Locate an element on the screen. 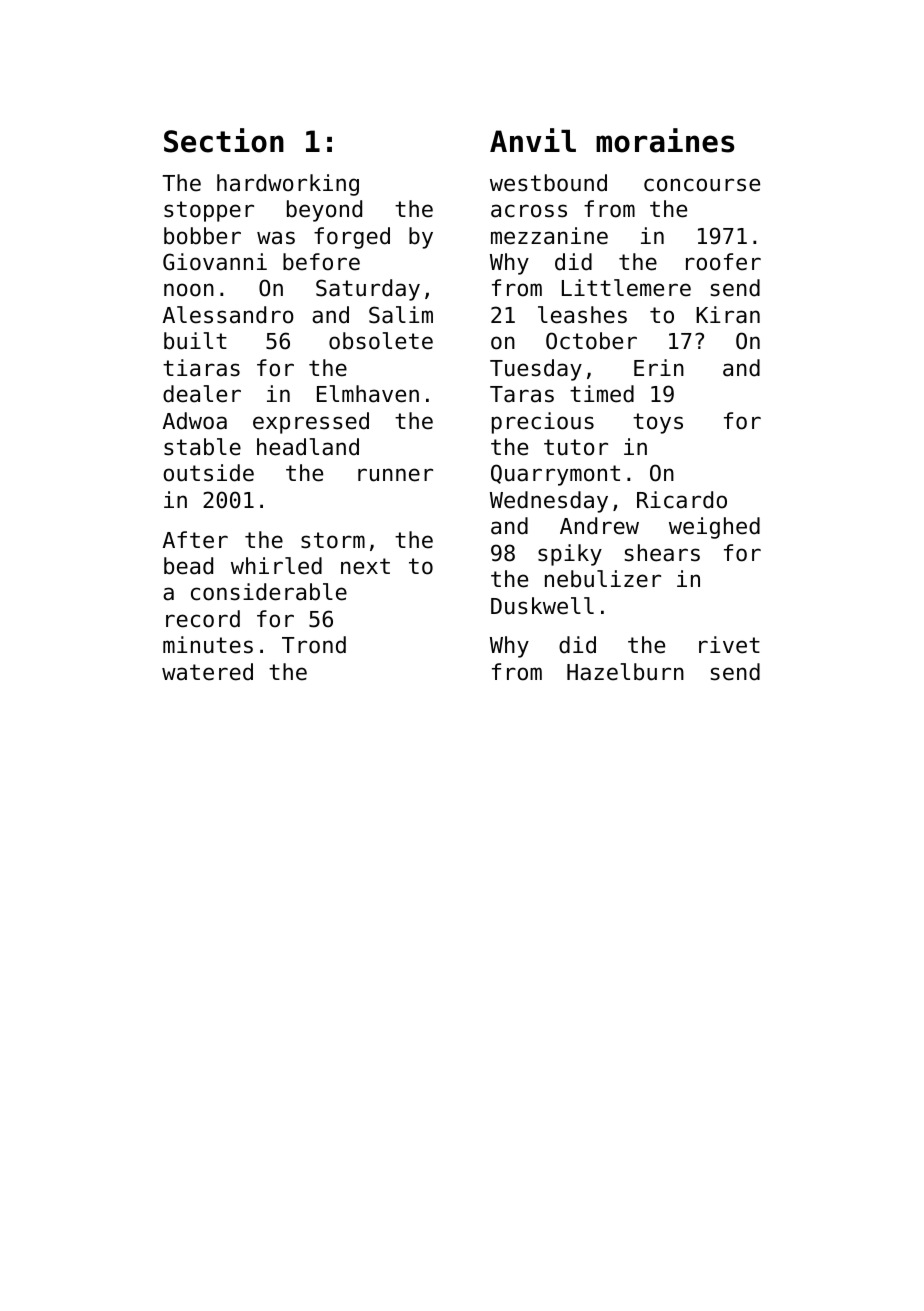  rivet is located at coordinates (729, 645).
